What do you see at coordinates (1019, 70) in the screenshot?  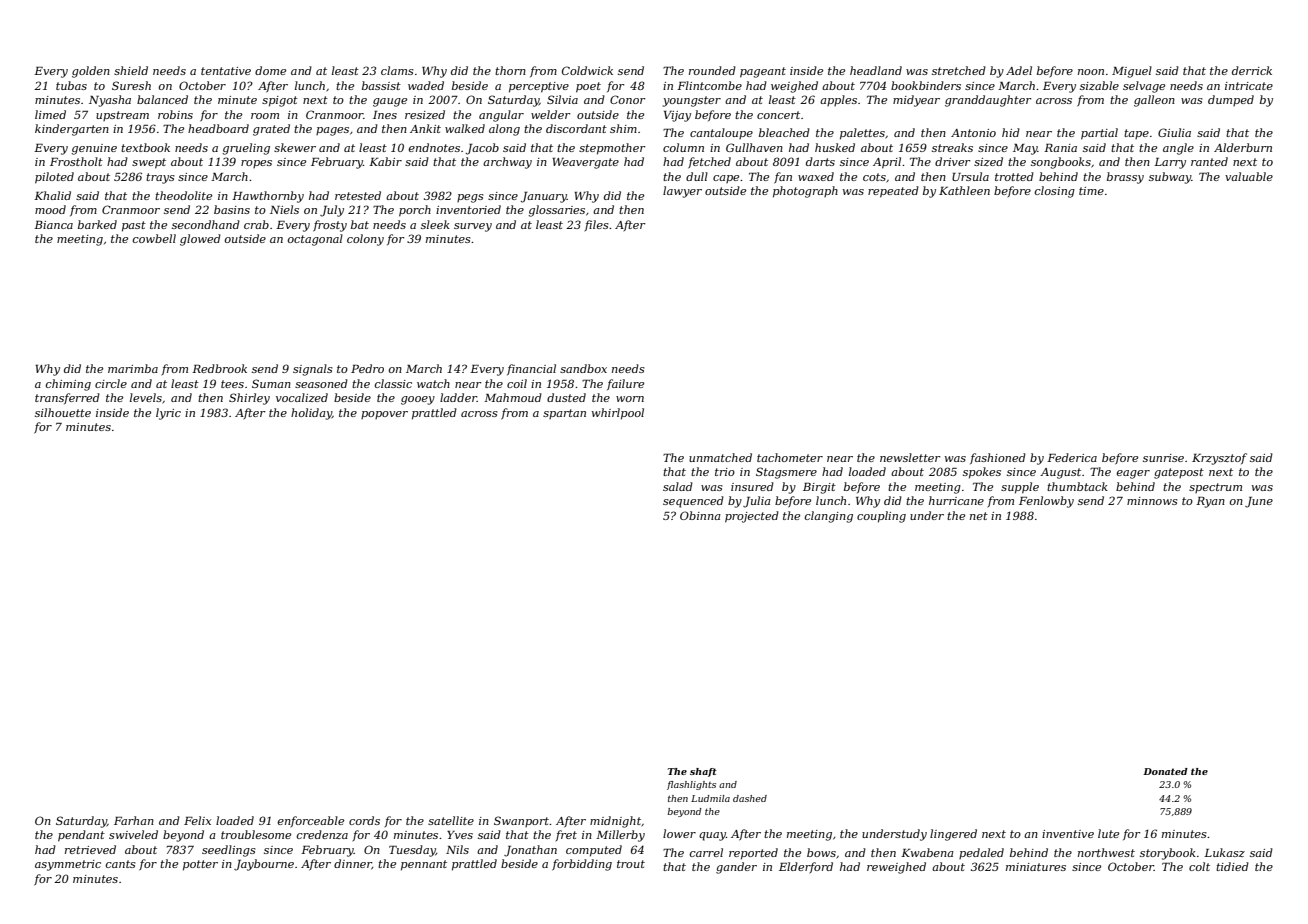 I see `Adel` at bounding box center [1019, 70].
